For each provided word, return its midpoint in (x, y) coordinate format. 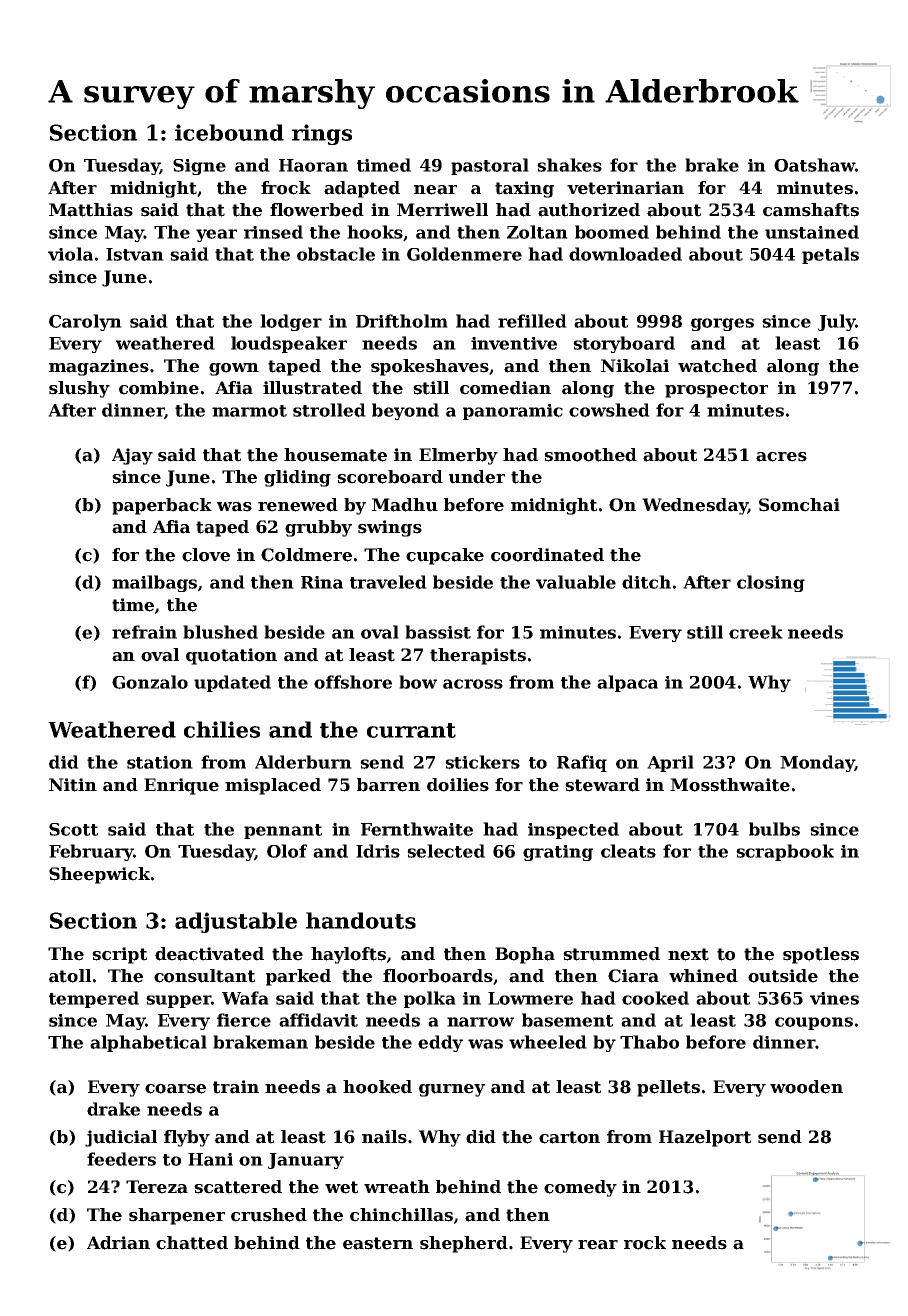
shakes (569, 165)
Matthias (91, 210)
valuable (576, 582)
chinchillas (401, 1215)
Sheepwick (99, 875)
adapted (362, 189)
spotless (821, 955)
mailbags (154, 583)
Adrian (118, 1243)
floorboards (438, 976)
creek (756, 632)
